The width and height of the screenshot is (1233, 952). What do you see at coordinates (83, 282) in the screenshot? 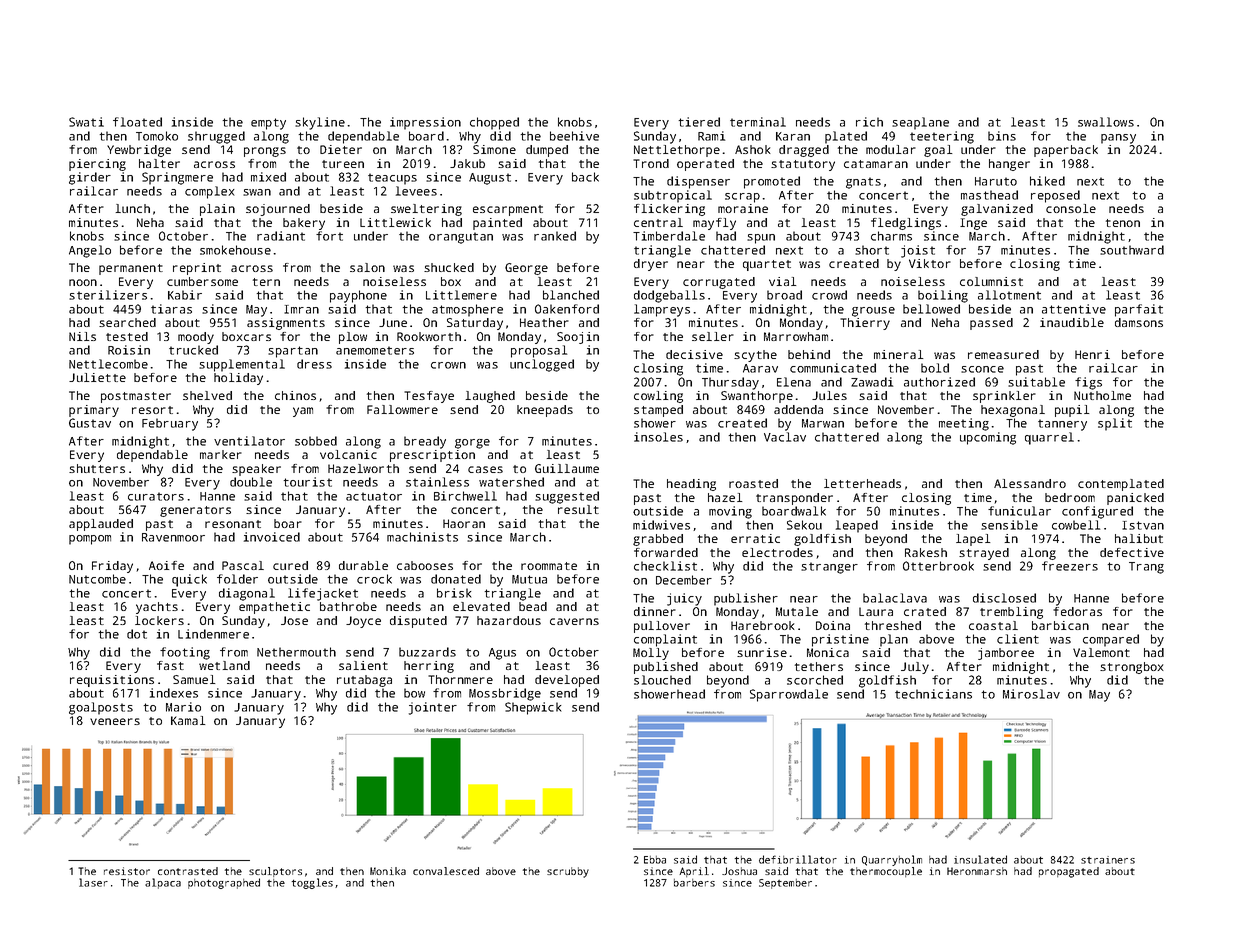
I see `noon` at bounding box center [83, 282].
